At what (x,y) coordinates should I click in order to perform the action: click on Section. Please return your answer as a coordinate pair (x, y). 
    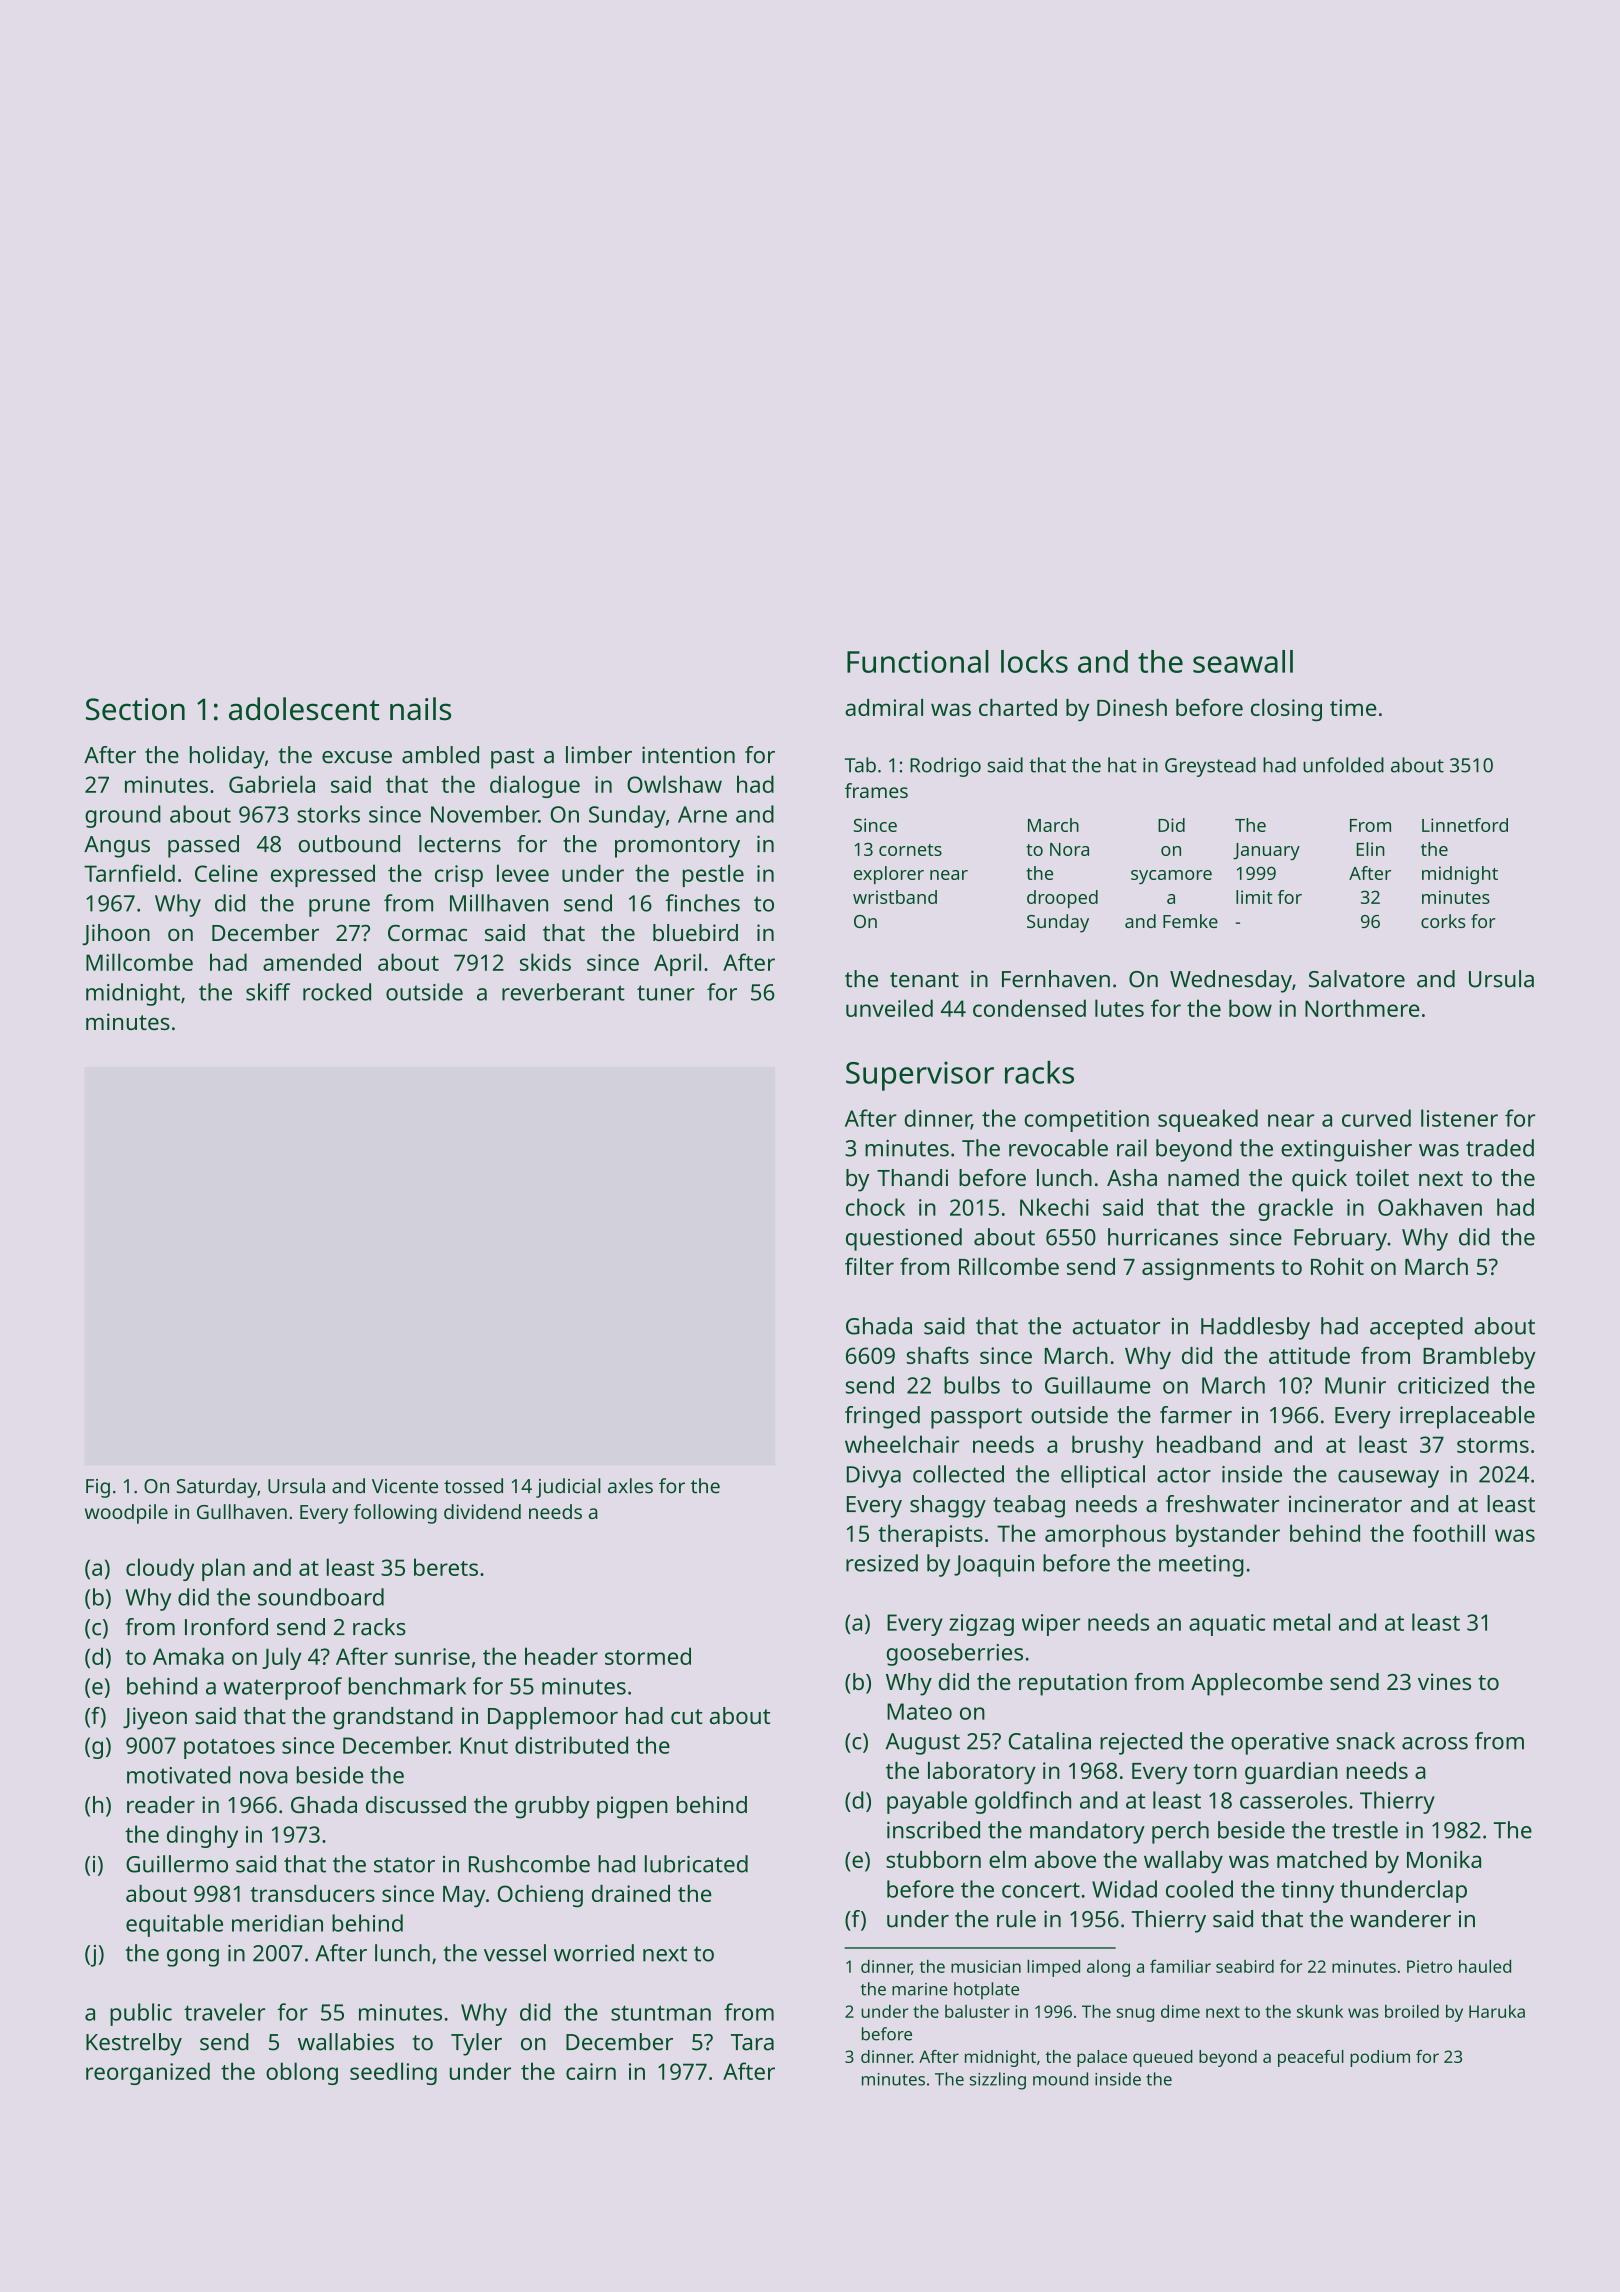
    Looking at the image, I should click on (135, 709).
